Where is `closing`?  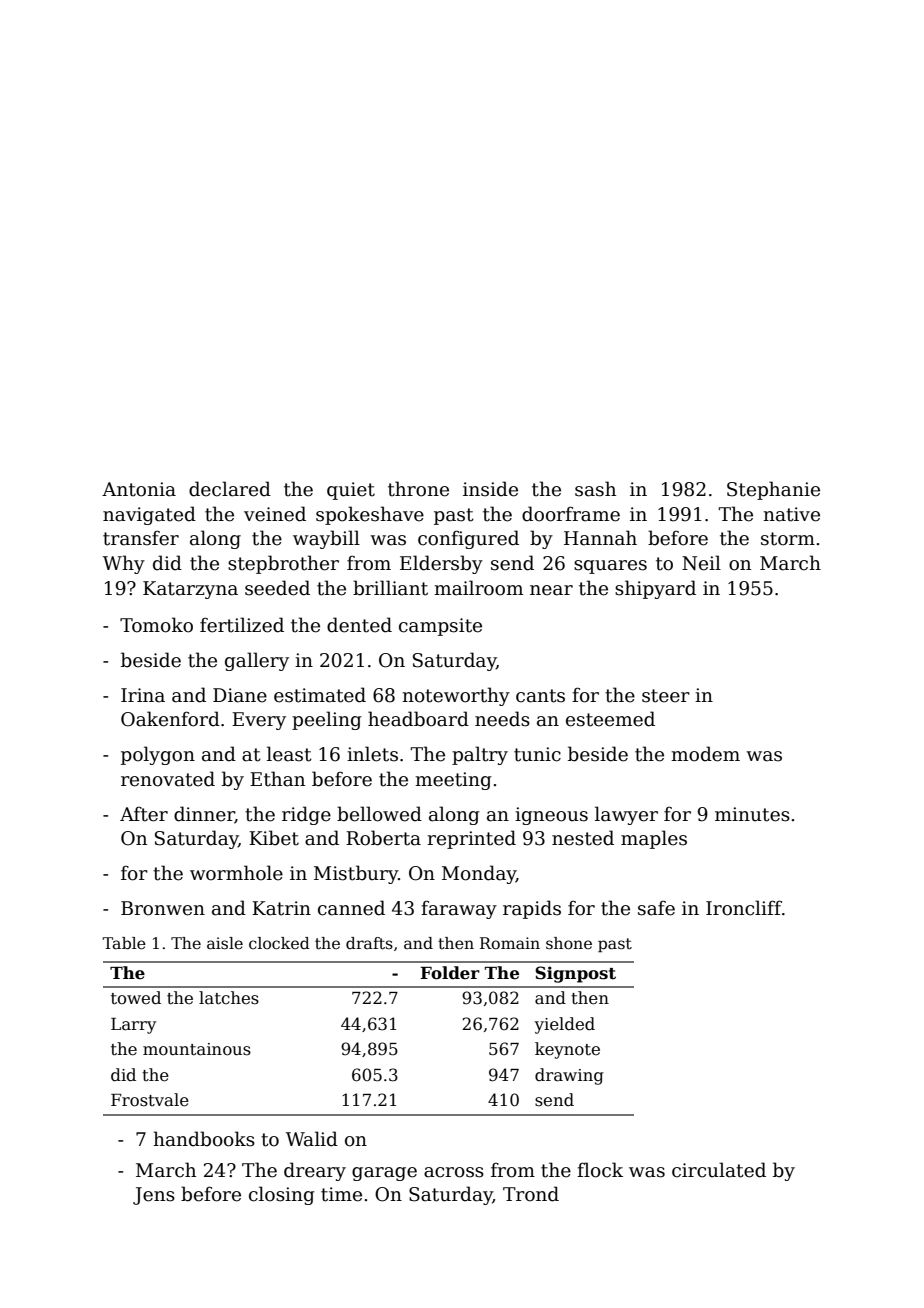 closing is located at coordinates (282, 1195).
